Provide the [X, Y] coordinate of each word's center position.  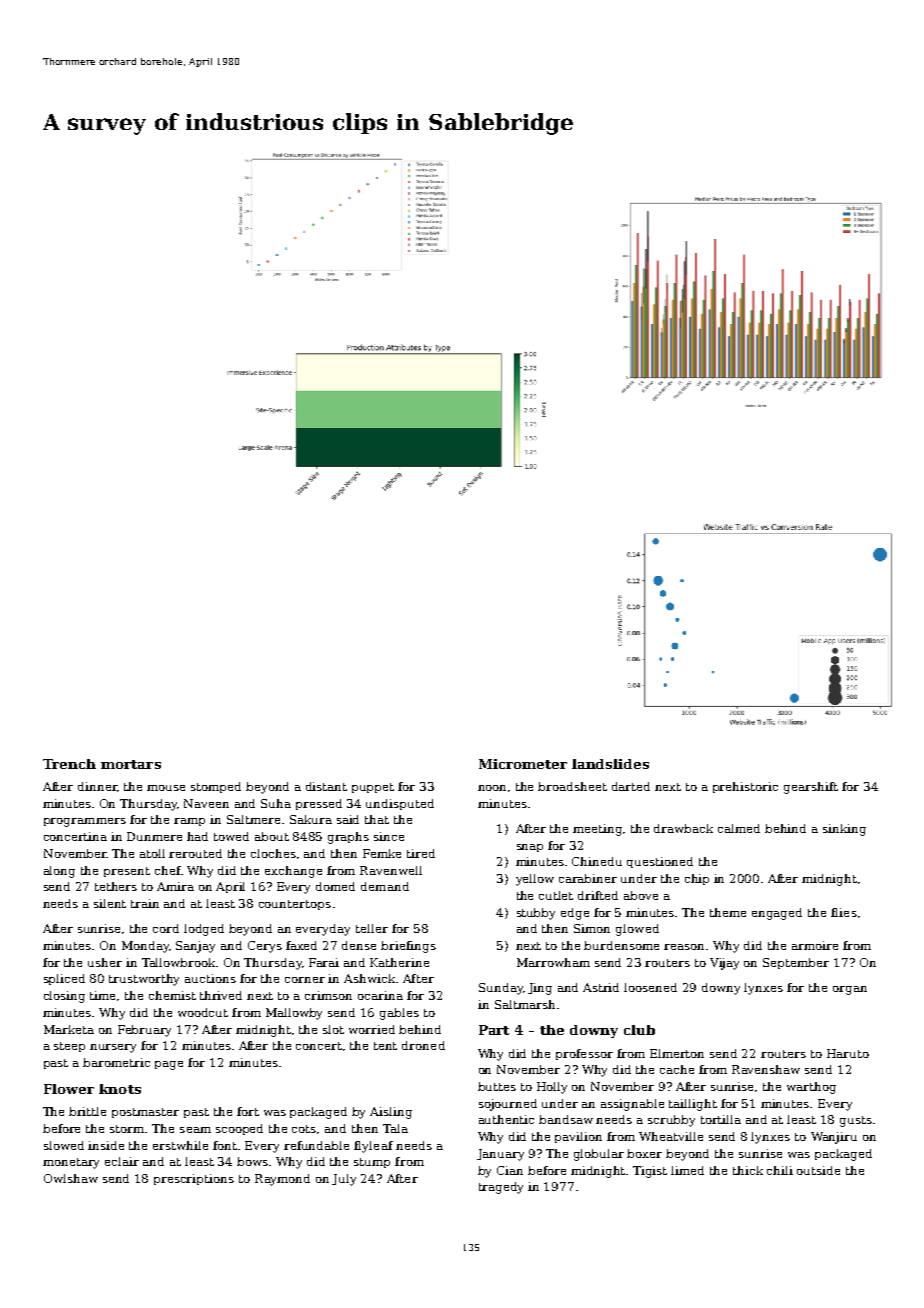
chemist [172, 995]
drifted [598, 895]
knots [120, 1089]
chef [168, 870]
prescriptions [194, 1179]
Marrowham [553, 962]
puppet [373, 788]
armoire [815, 945]
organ [850, 990]
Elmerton [677, 1053]
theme [728, 912]
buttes [497, 1086]
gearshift [811, 788]
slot [333, 1029]
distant [326, 786]
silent [110, 903]
